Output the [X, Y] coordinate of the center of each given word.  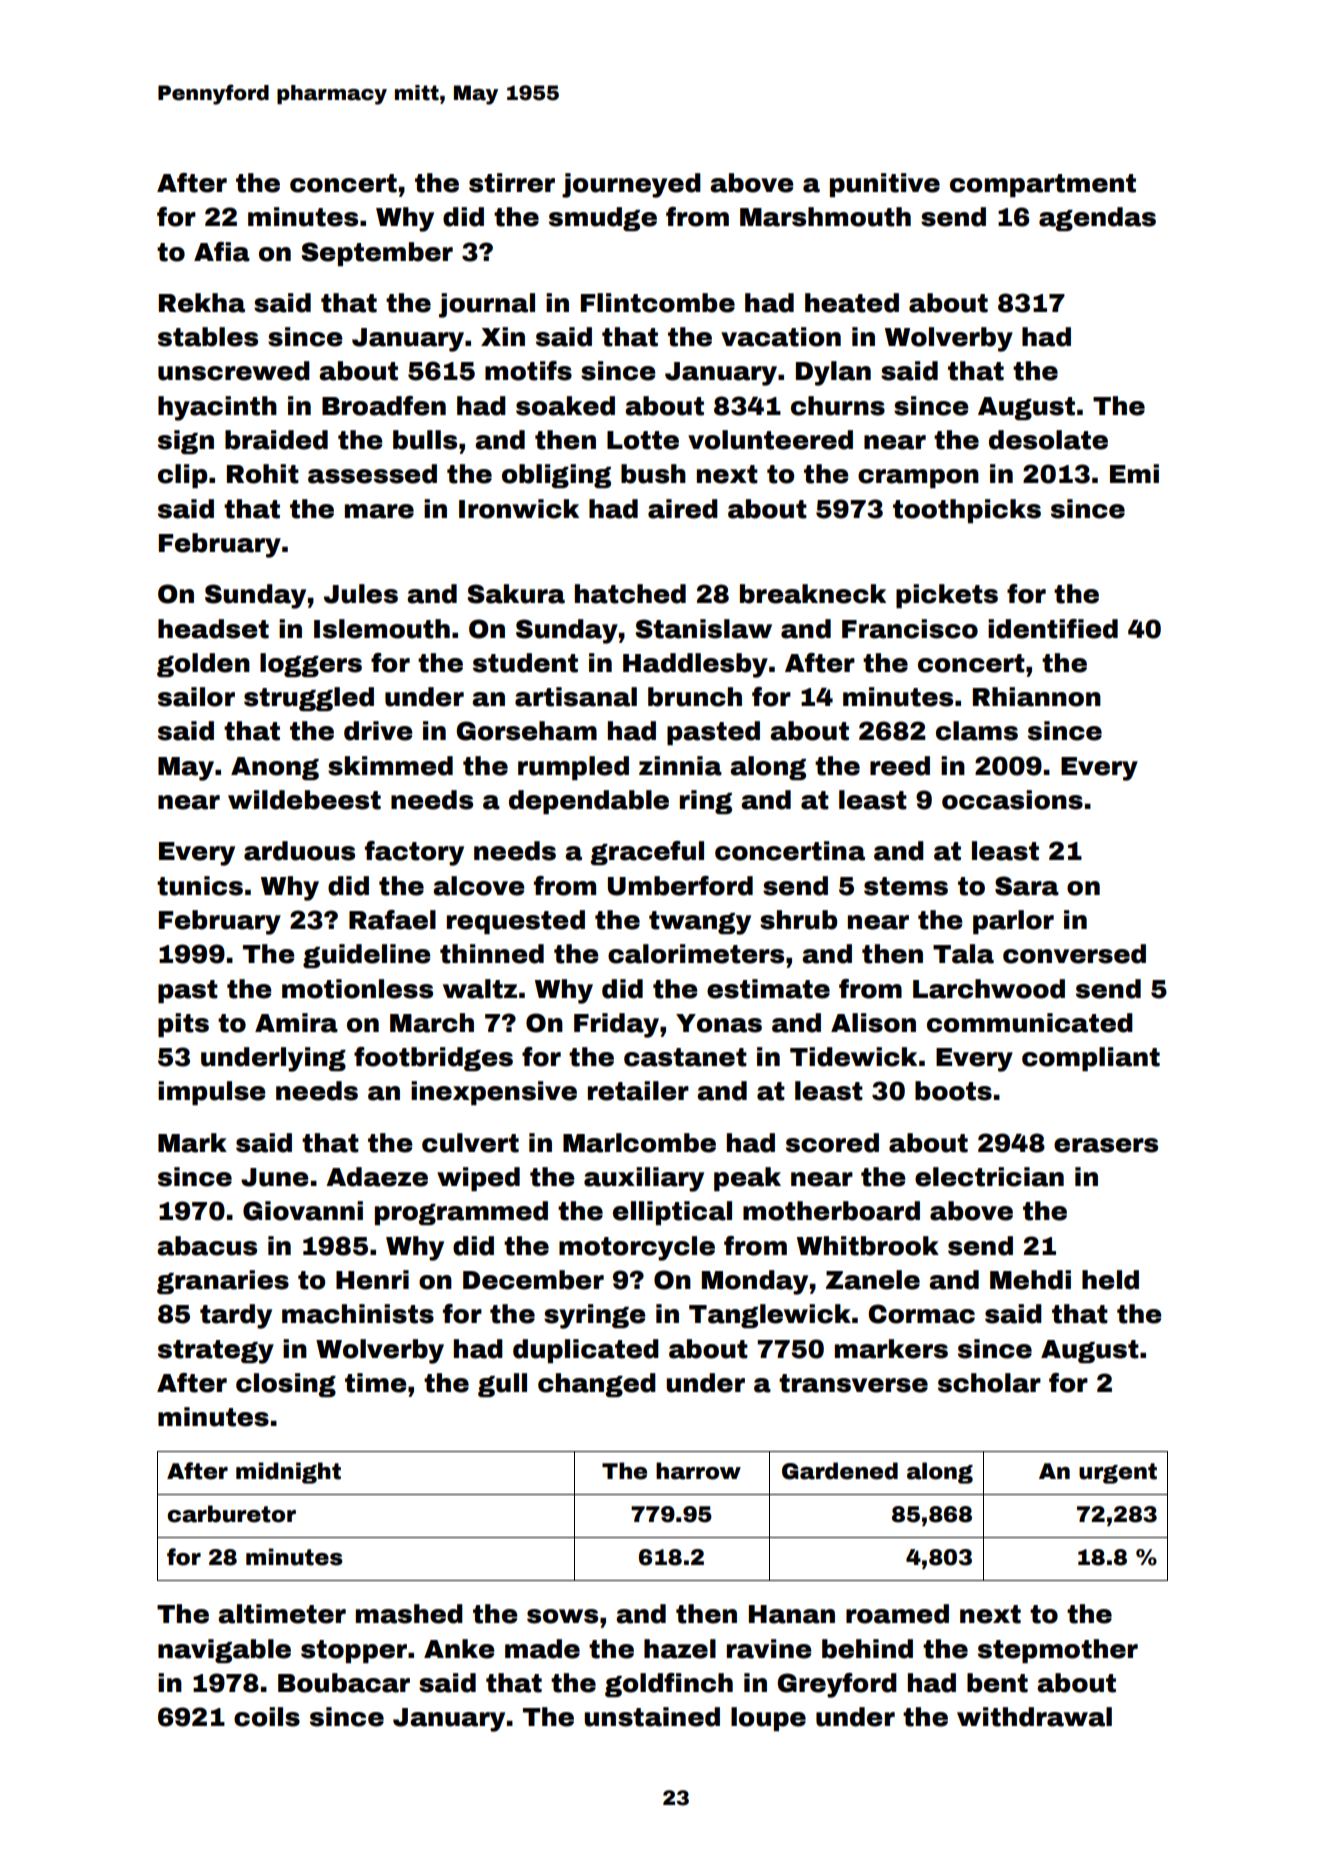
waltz [480, 989]
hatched [630, 594]
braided [276, 440]
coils [267, 1717]
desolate [1048, 440]
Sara [1027, 886]
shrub [798, 920]
